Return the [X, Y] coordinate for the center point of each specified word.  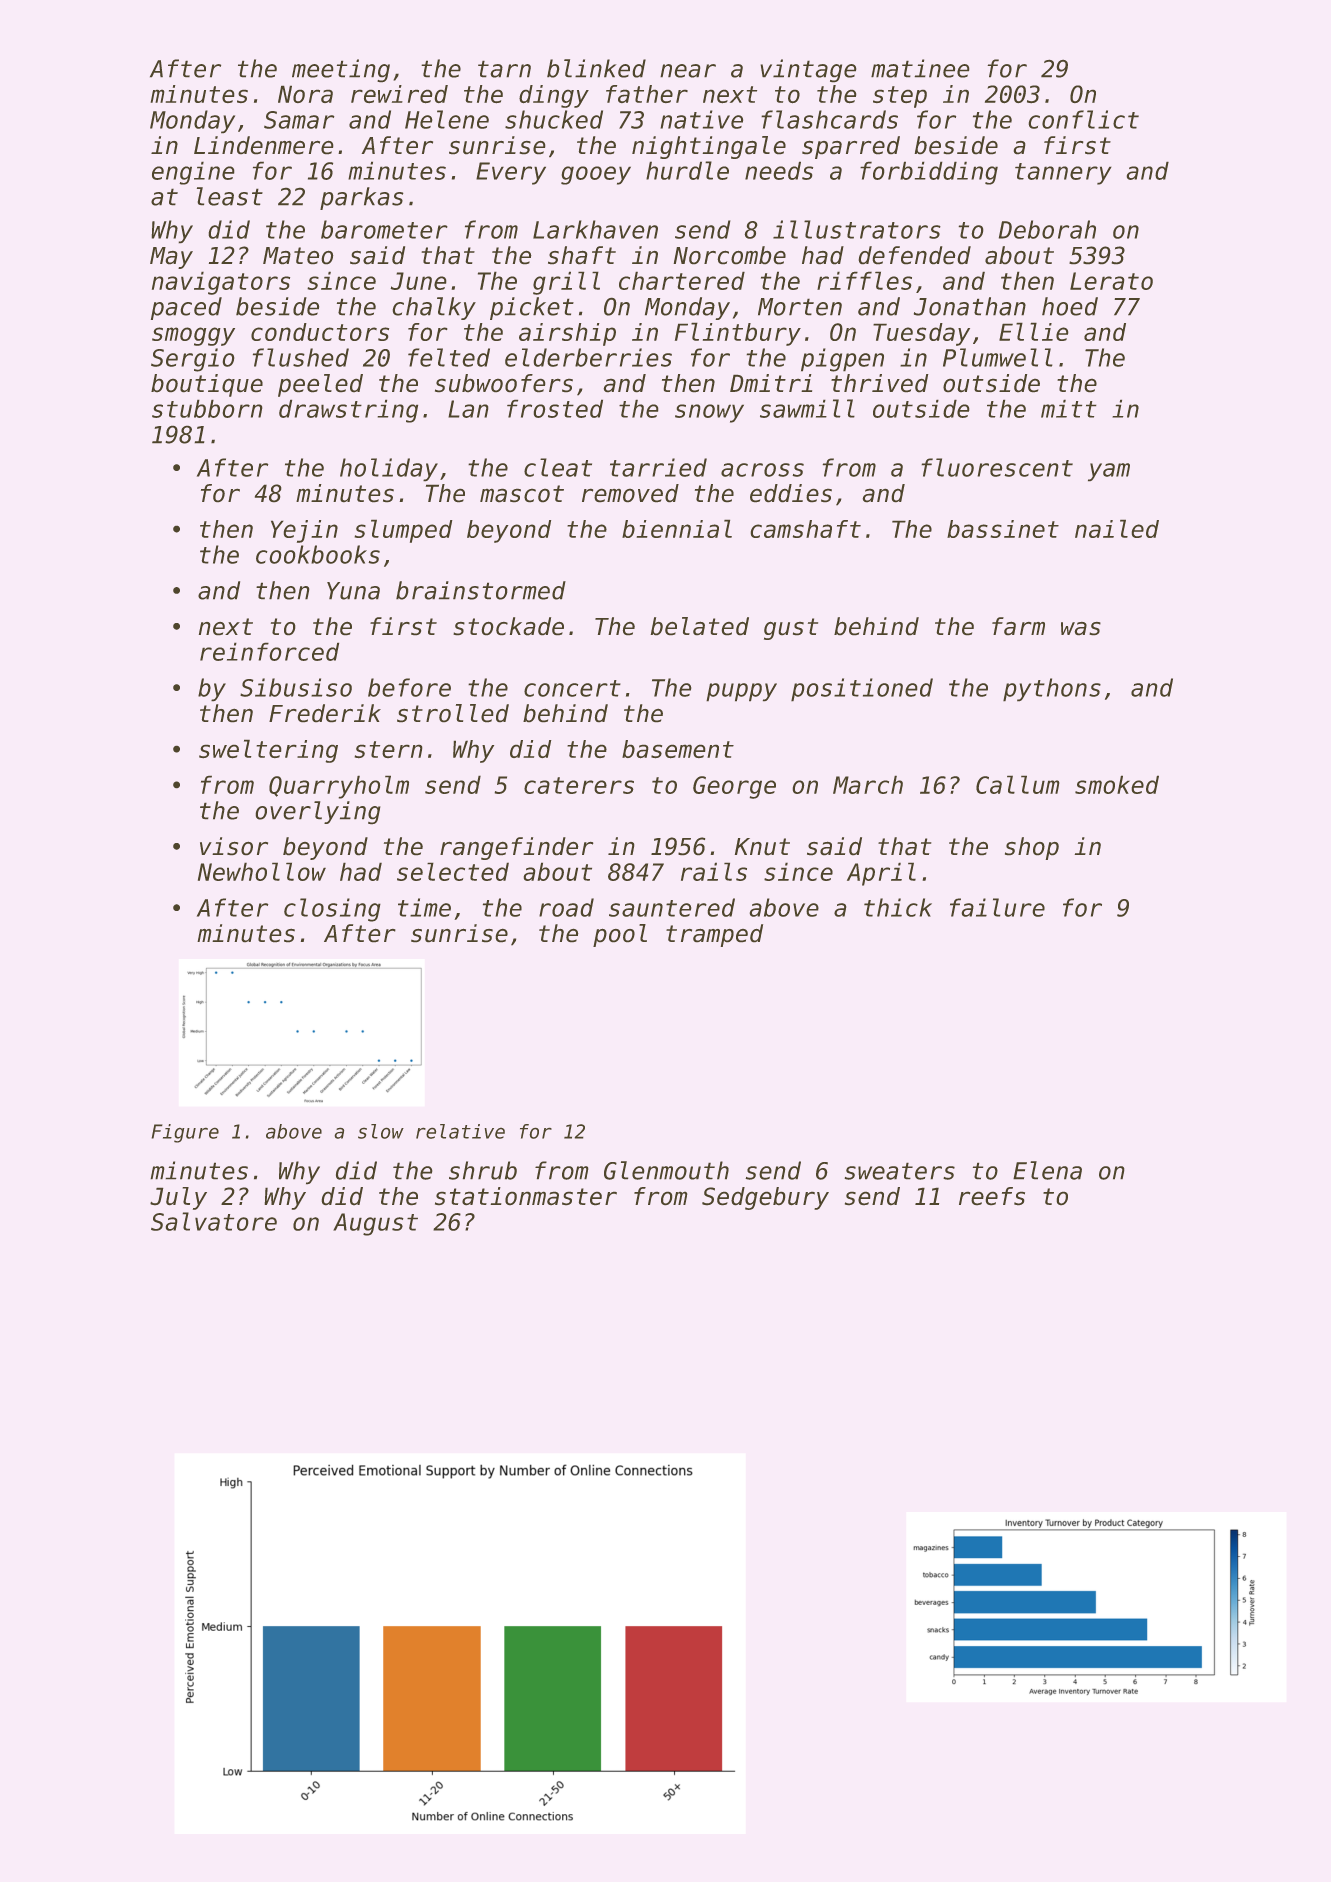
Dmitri [771, 383]
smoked [1117, 785]
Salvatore [214, 1221]
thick [898, 907]
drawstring [348, 411]
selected [453, 872]
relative [460, 1131]
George [734, 787]
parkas [361, 198]
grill [566, 283]
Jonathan [970, 306]
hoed [1070, 306]
